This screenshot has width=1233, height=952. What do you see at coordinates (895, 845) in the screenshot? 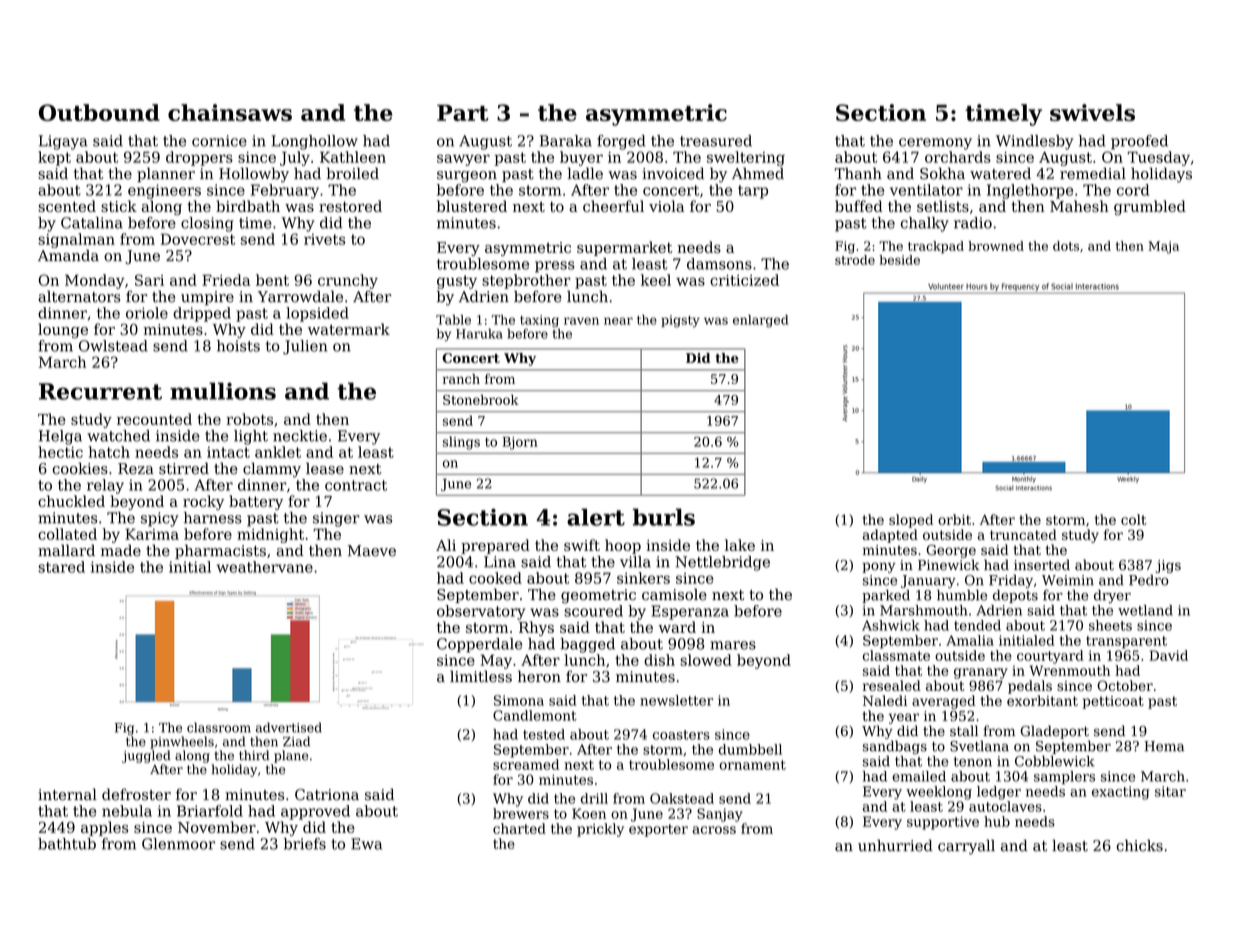
I see `unhurried` at bounding box center [895, 845].
